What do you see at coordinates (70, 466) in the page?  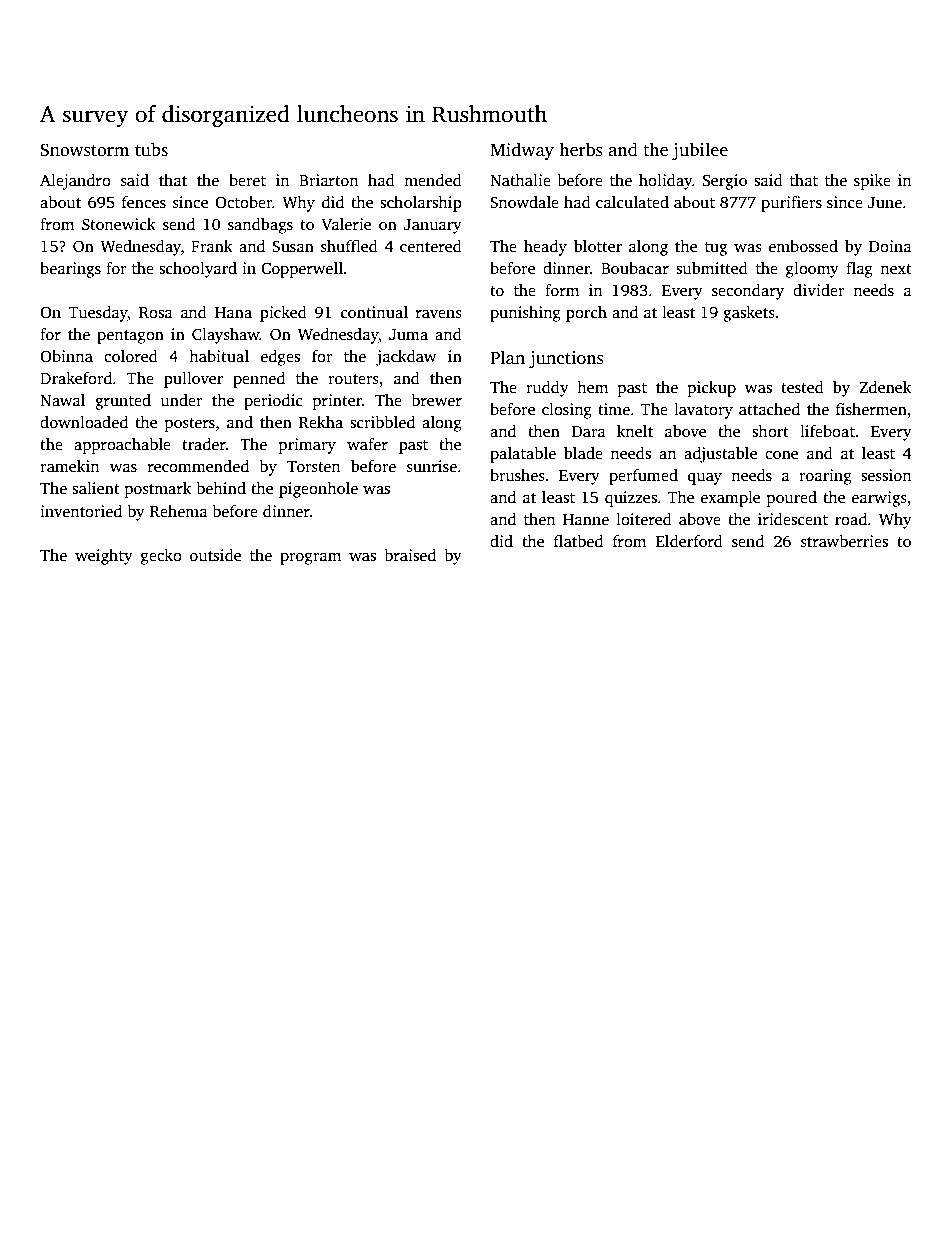 I see `ramekin` at bounding box center [70, 466].
